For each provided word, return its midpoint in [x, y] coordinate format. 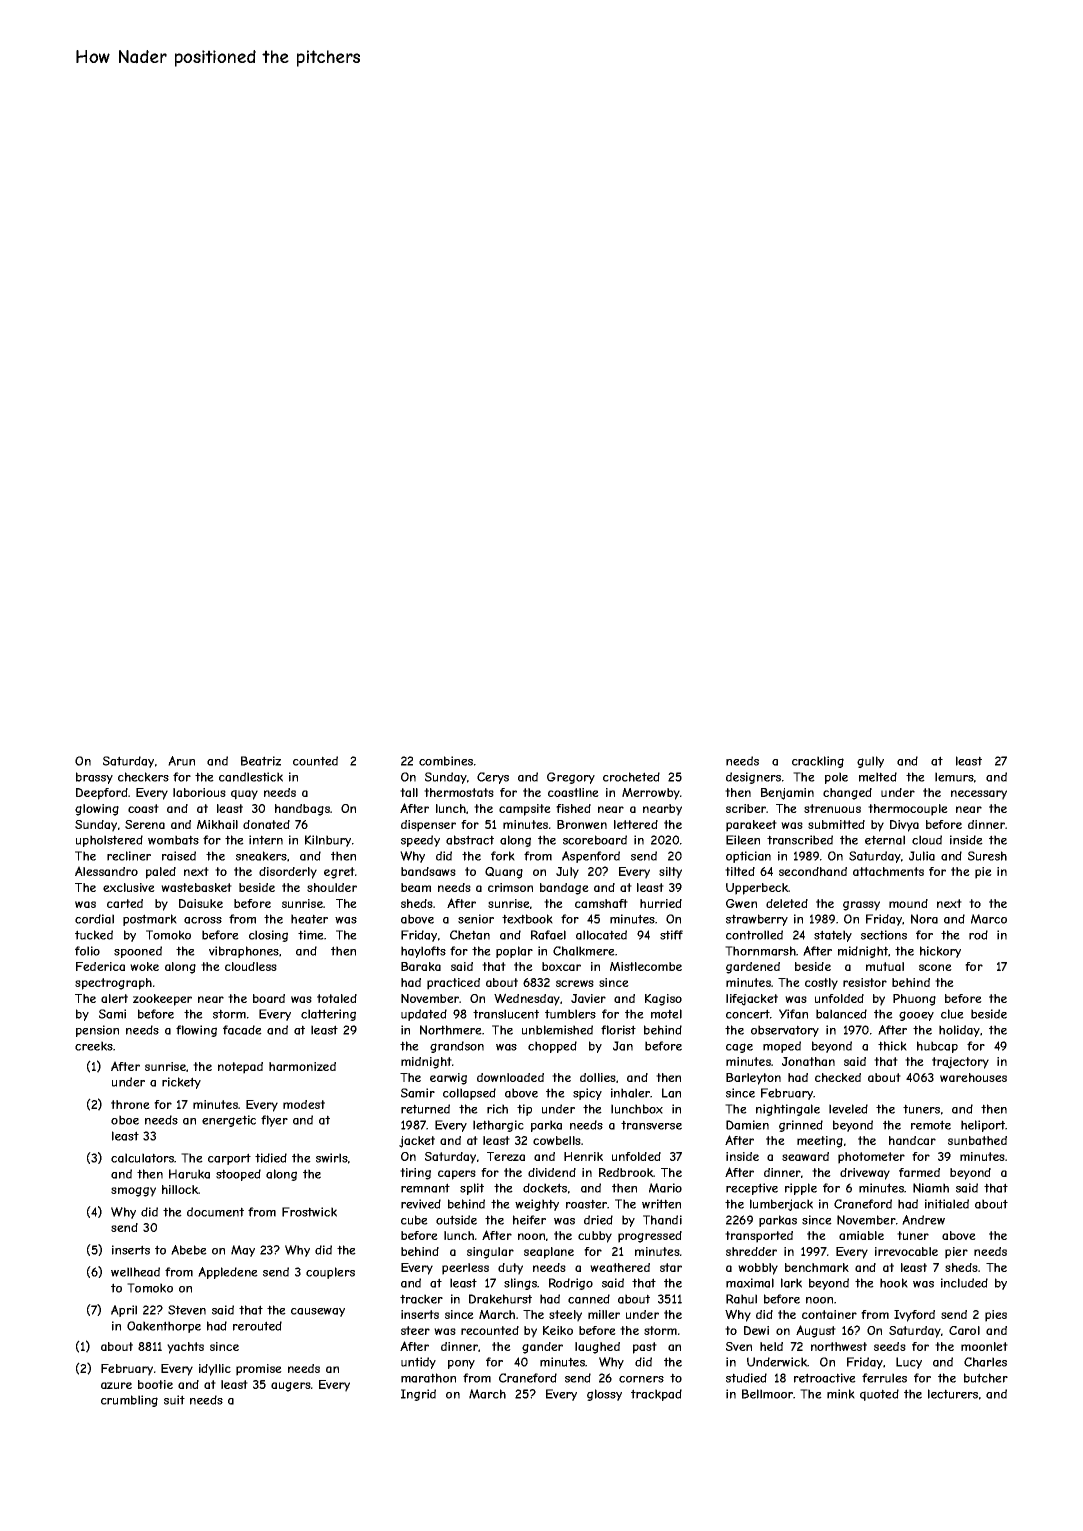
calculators [142, 1158]
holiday [959, 1031]
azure [116, 1385]
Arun [181, 761]
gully [870, 762]
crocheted [631, 777]
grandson [457, 1047]
